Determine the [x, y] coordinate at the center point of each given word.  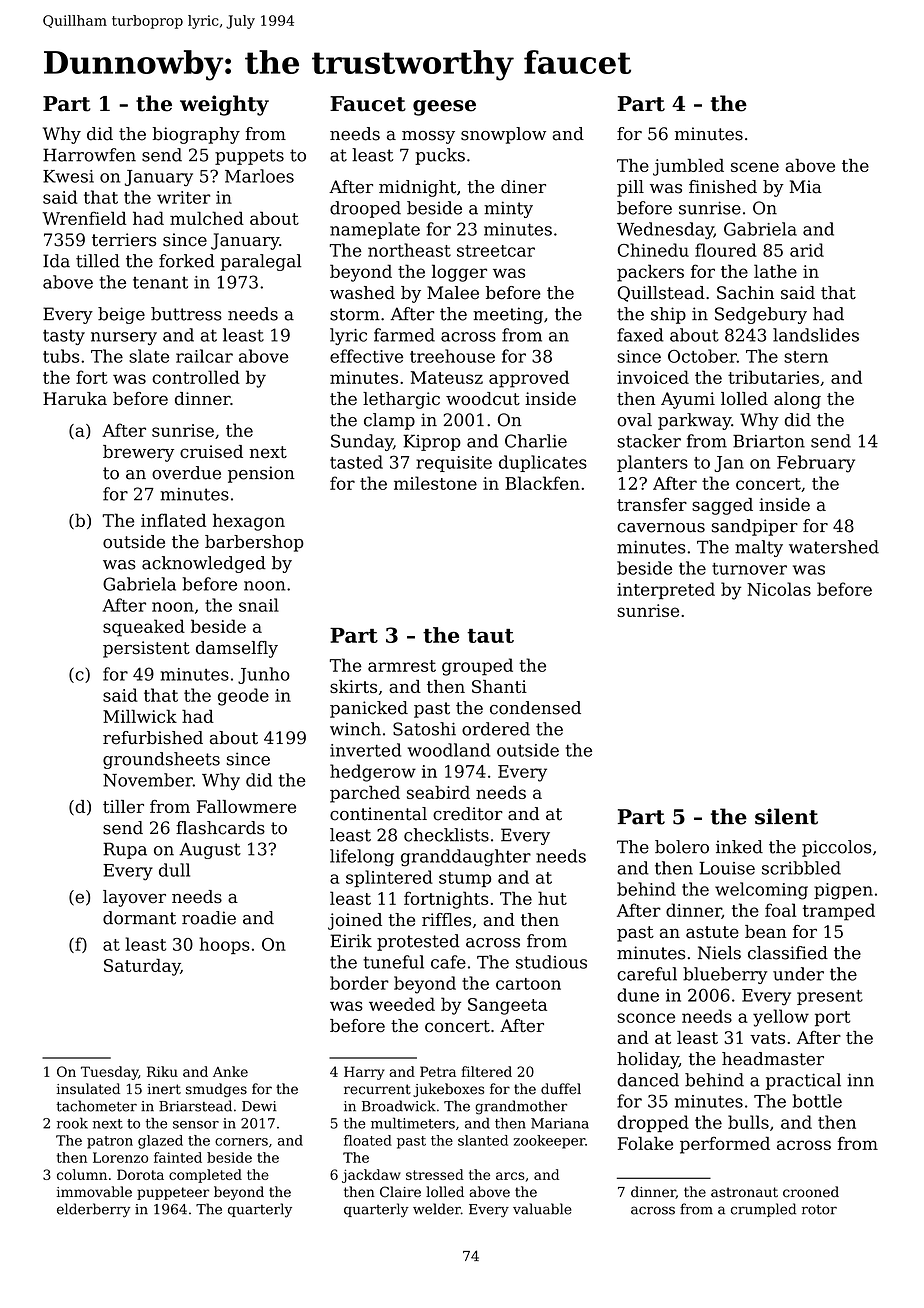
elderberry [94, 1210]
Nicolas [779, 589]
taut [490, 636]
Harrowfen [89, 155]
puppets [249, 157]
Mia [806, 187]
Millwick [140, 716]
